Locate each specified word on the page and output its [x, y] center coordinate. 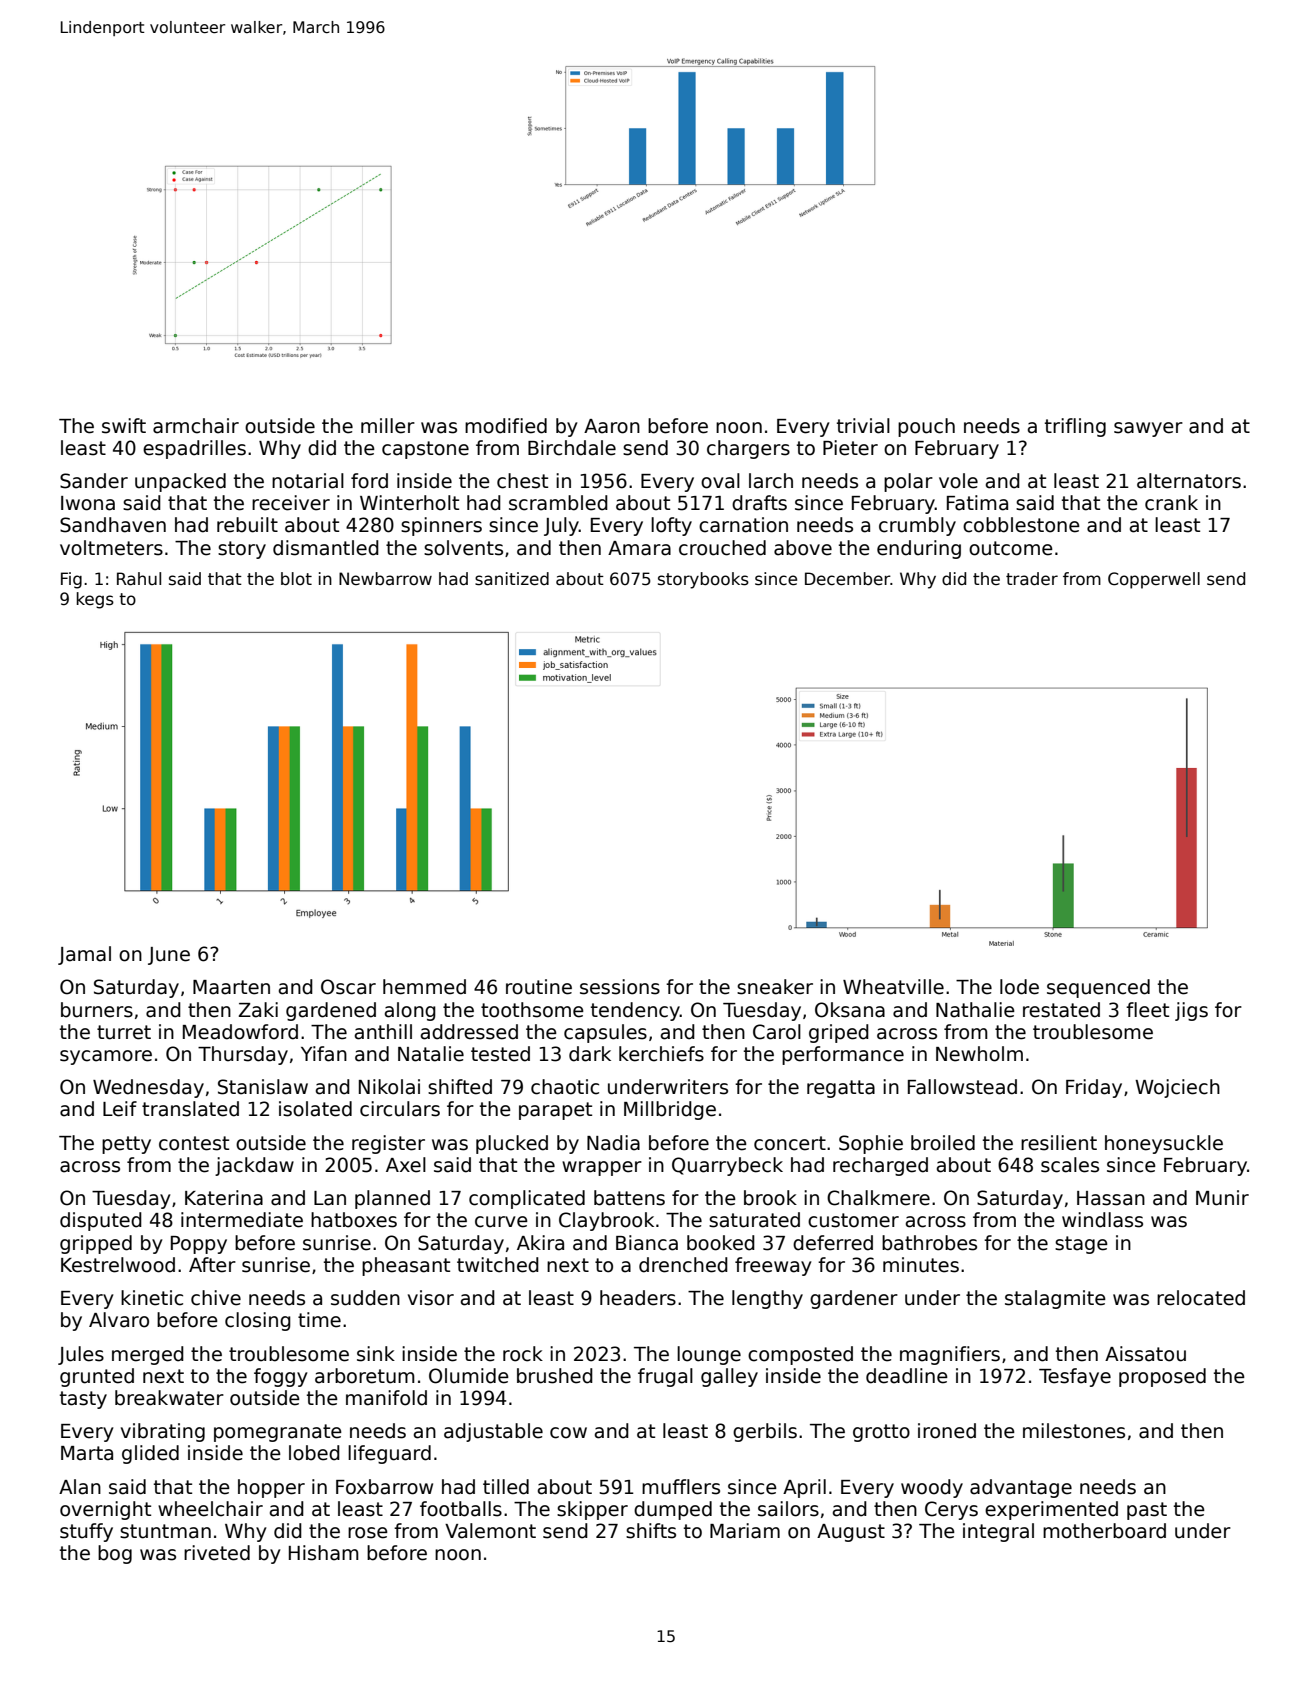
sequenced [1098, 988]
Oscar [348, 987]
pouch [926, 427]
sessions [620, 987]
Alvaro [119, 1320]
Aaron [612, 426]
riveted [217, 1553]
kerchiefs [661, 1054]
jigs [1191, 1011]
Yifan [324, 1054]
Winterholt [409, 503]
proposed [1162, 1377]
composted [800, 1355]
